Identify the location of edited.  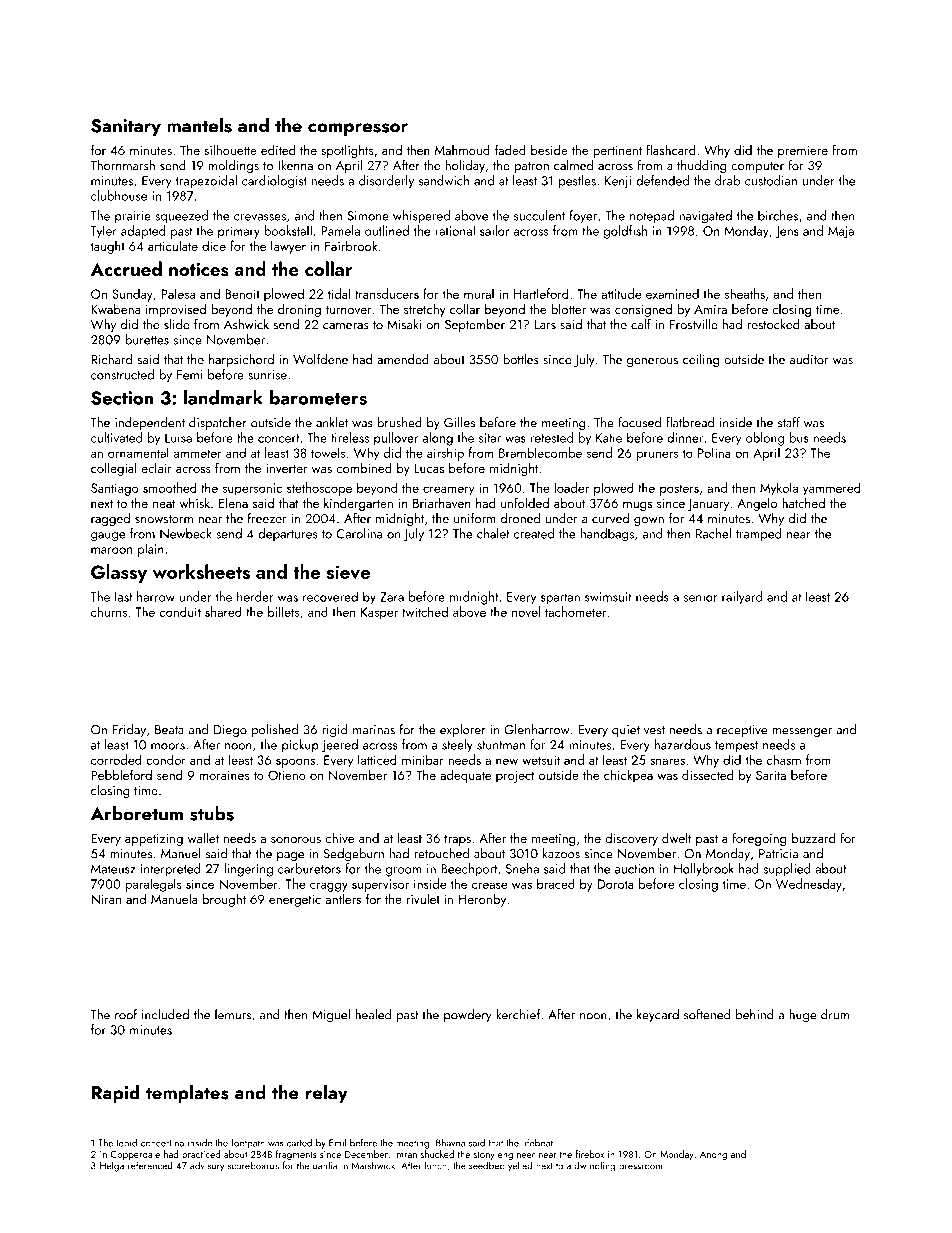
(278, 149).
